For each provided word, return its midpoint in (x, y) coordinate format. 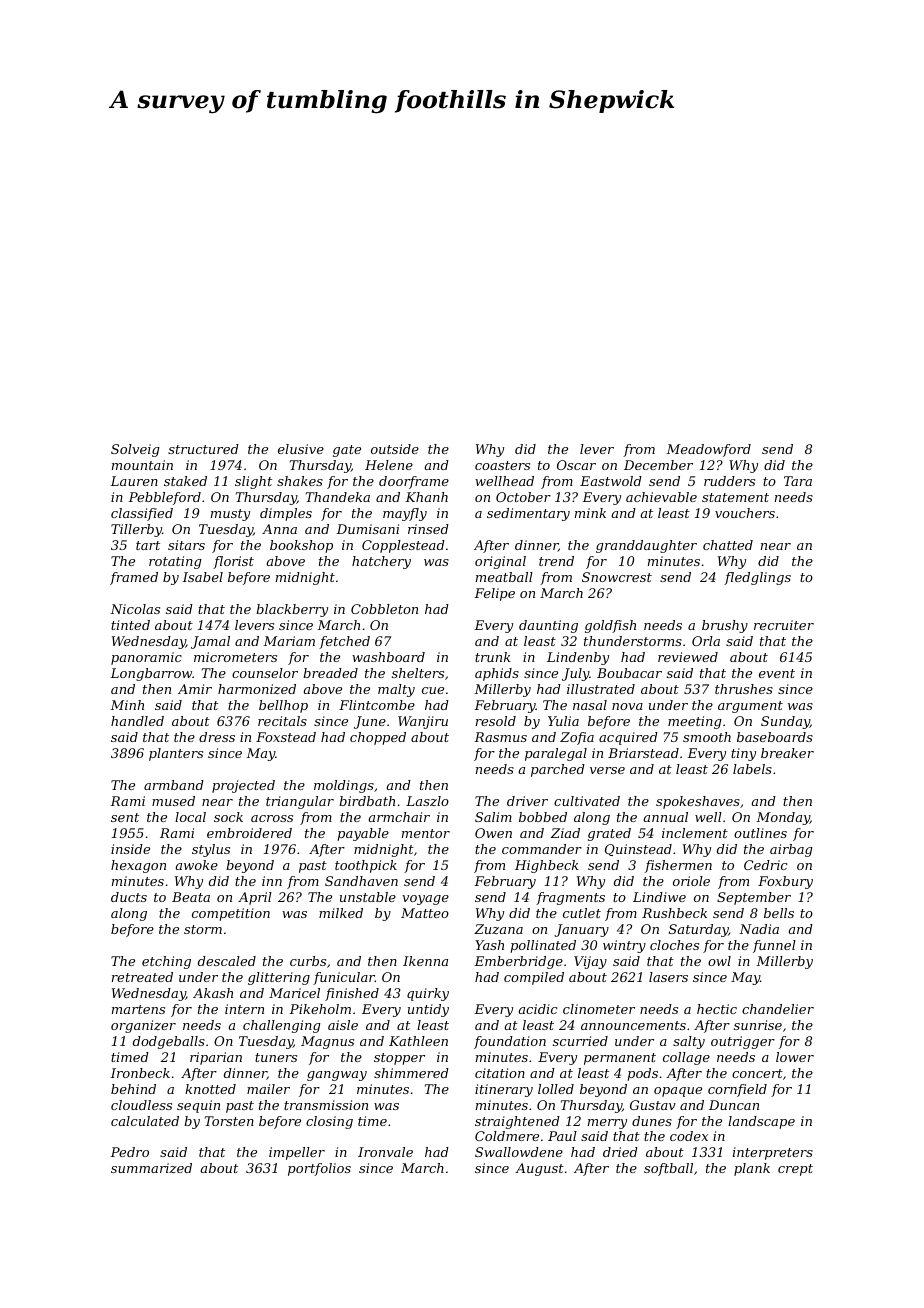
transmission (326, 1105)
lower (795, 1057)
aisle (343, 1025)
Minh (127, 705)
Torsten (229, 1121)
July (575, 674)
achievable (661, 497)
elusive (301, 449)
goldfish (610, 626)
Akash (213, 993)
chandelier (778, 1009)
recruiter (784, 625)
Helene (389, 465)
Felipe (494, 594)
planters (176, 754)
